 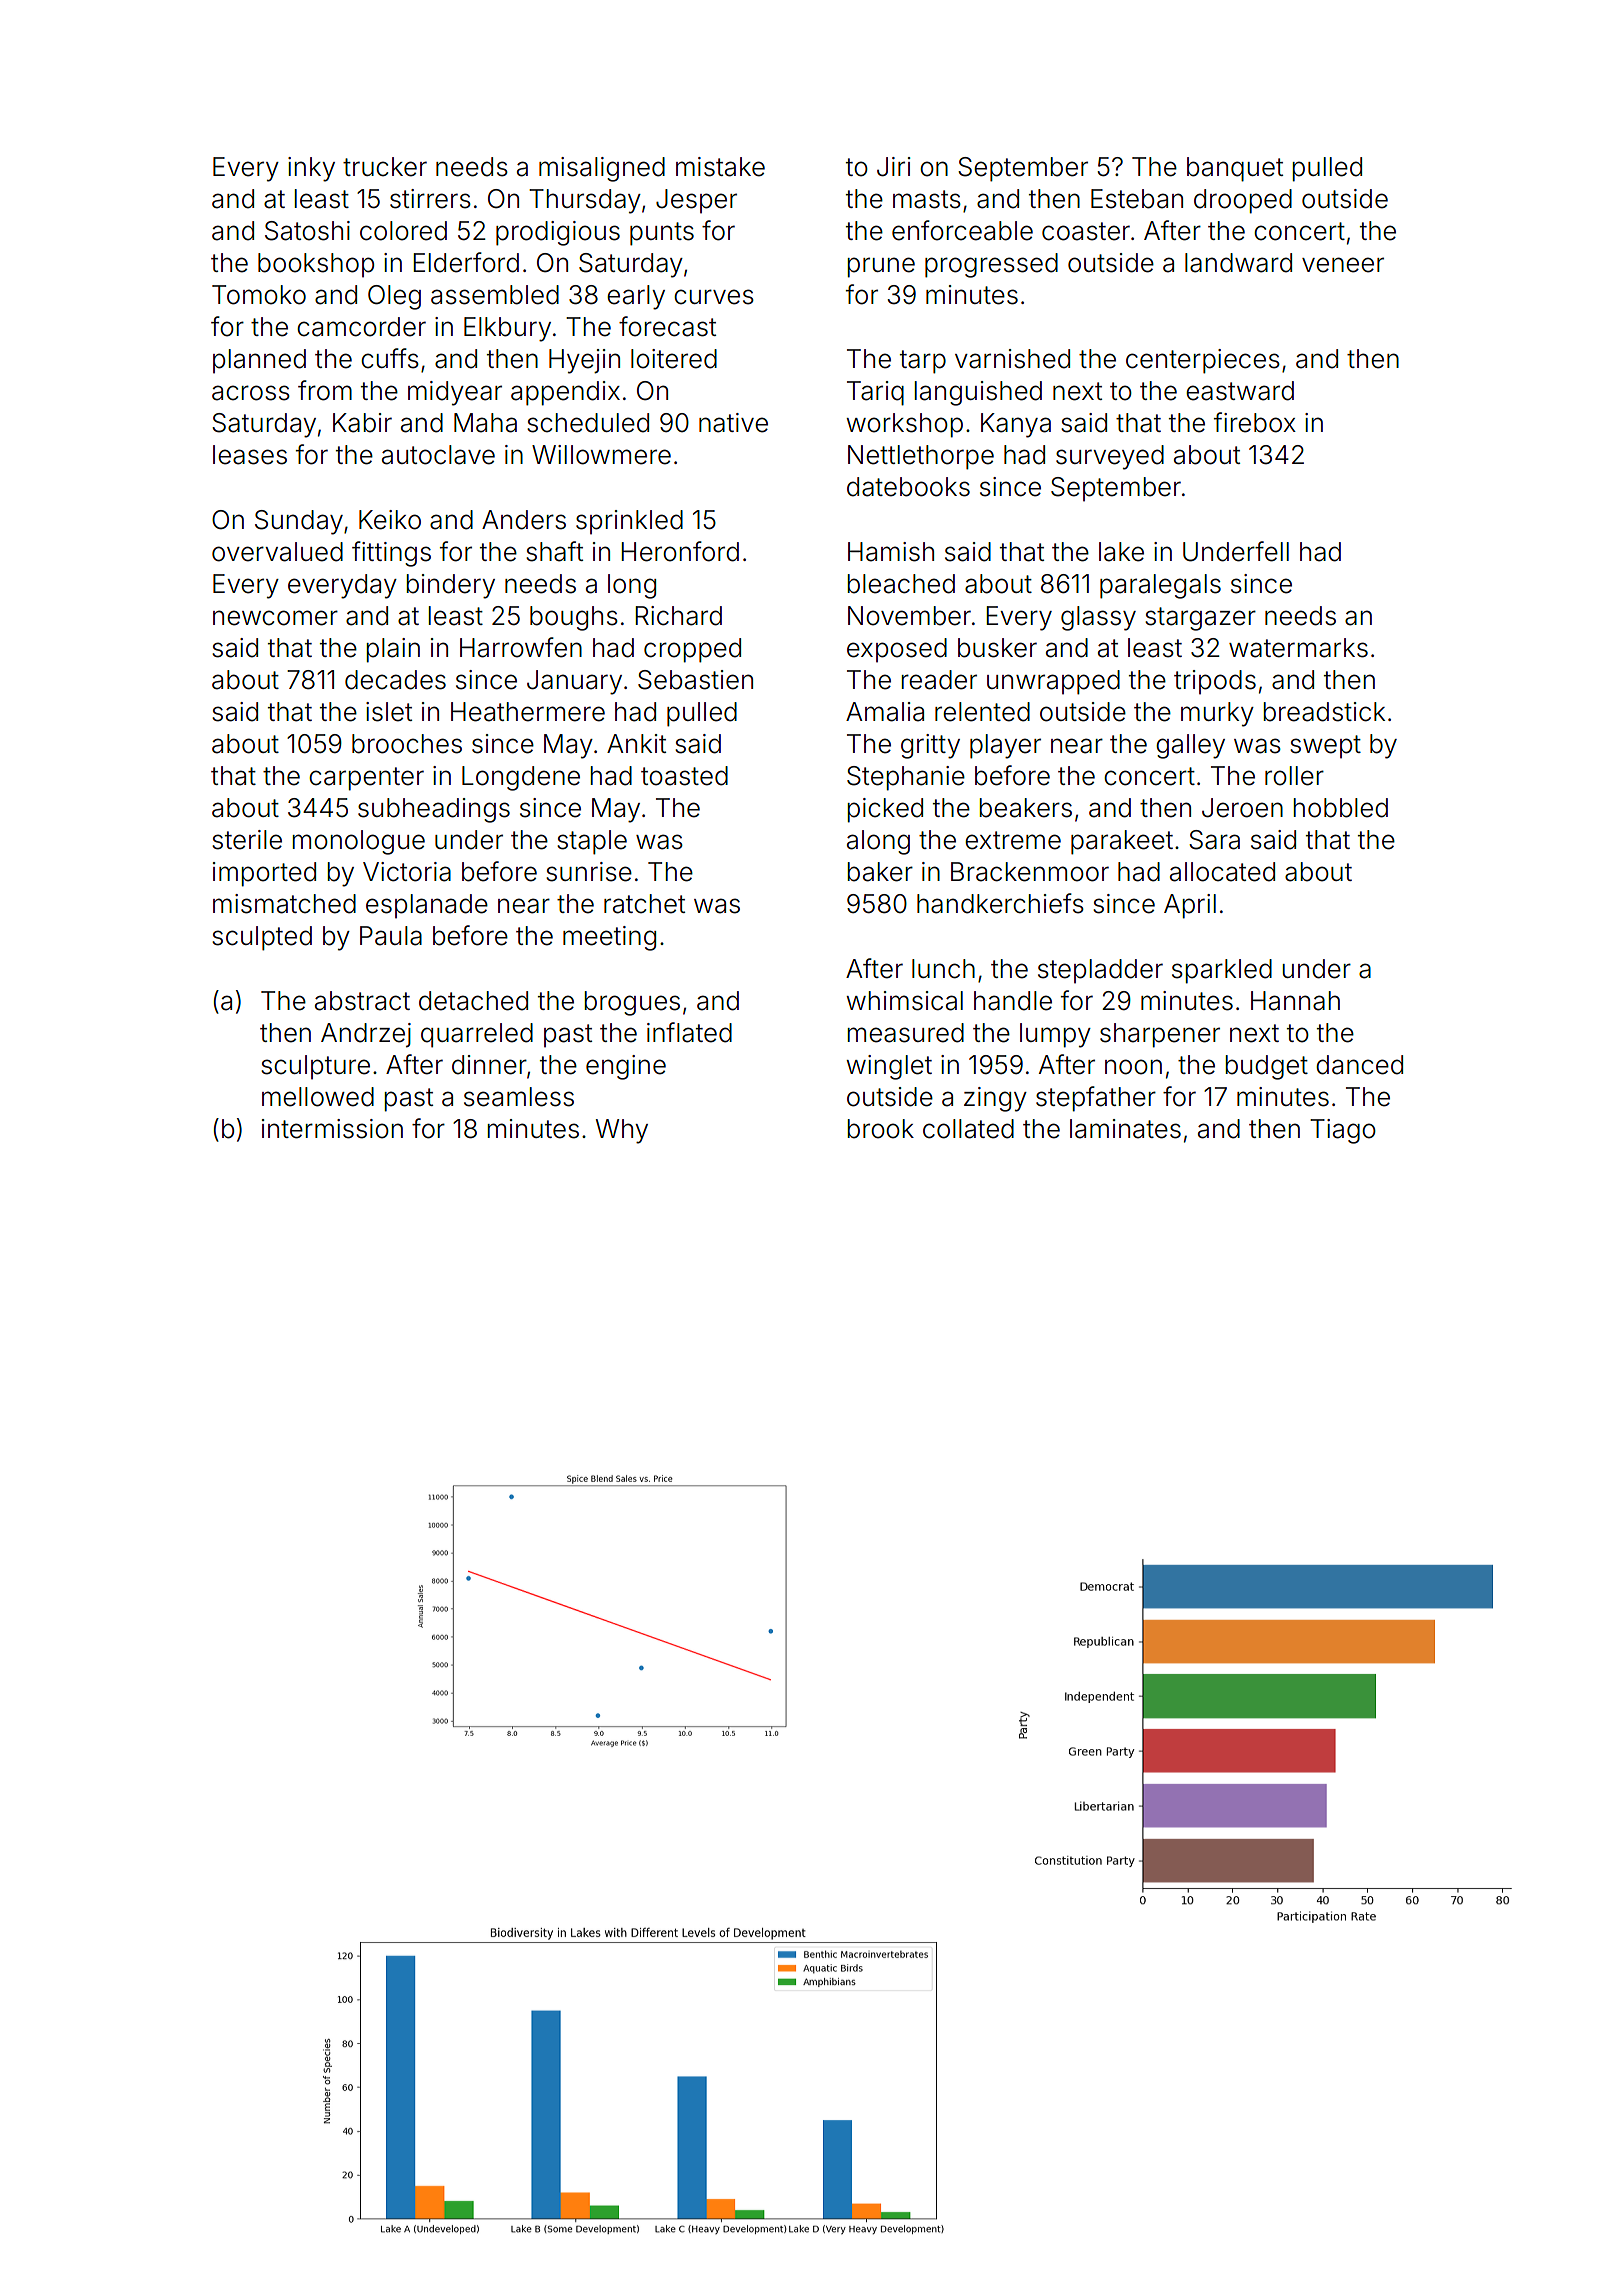 I want to click on Richard, so click(x=678, y=616).
